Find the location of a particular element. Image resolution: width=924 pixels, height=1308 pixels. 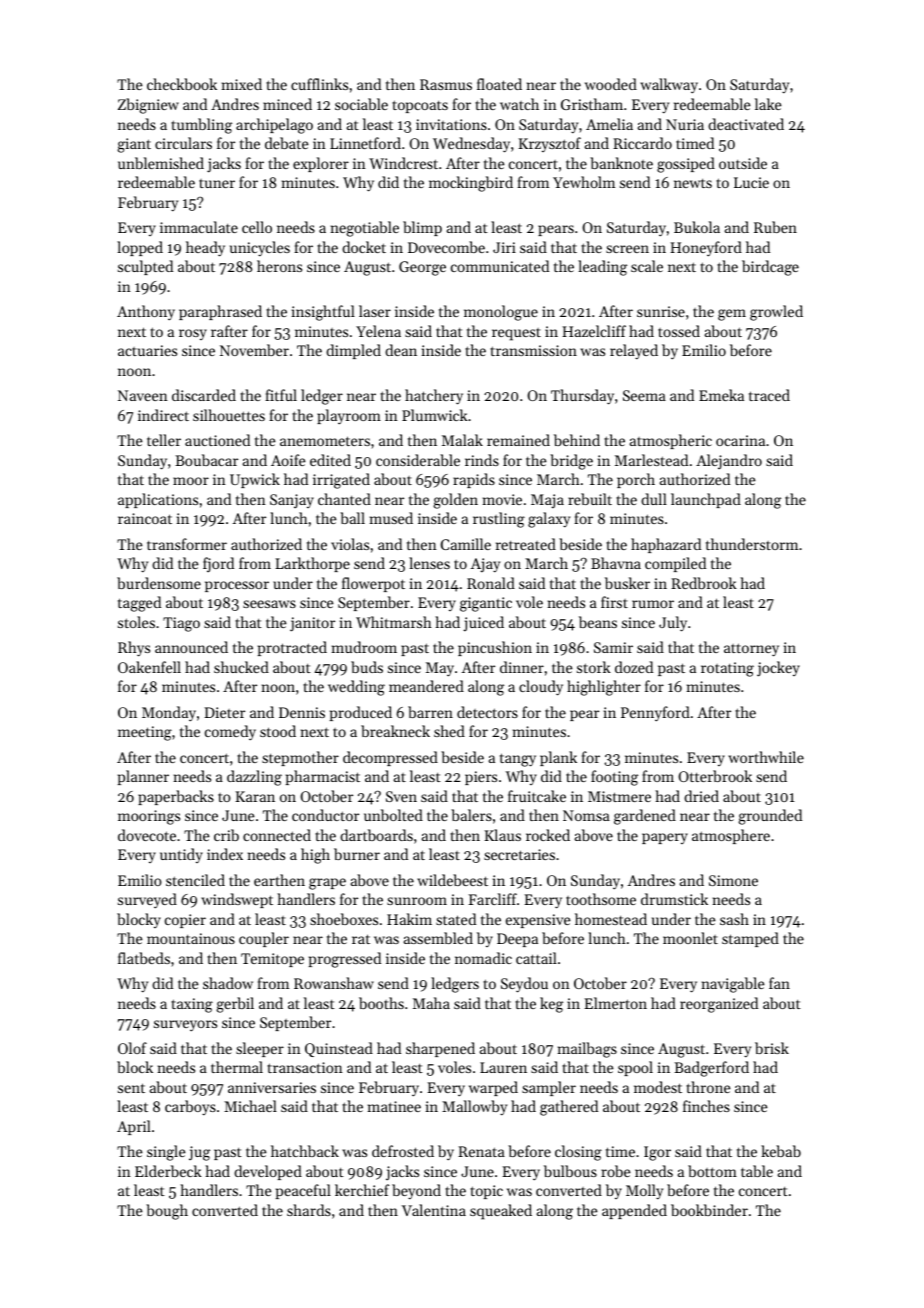

lake is located at coordinates (768, 104).
